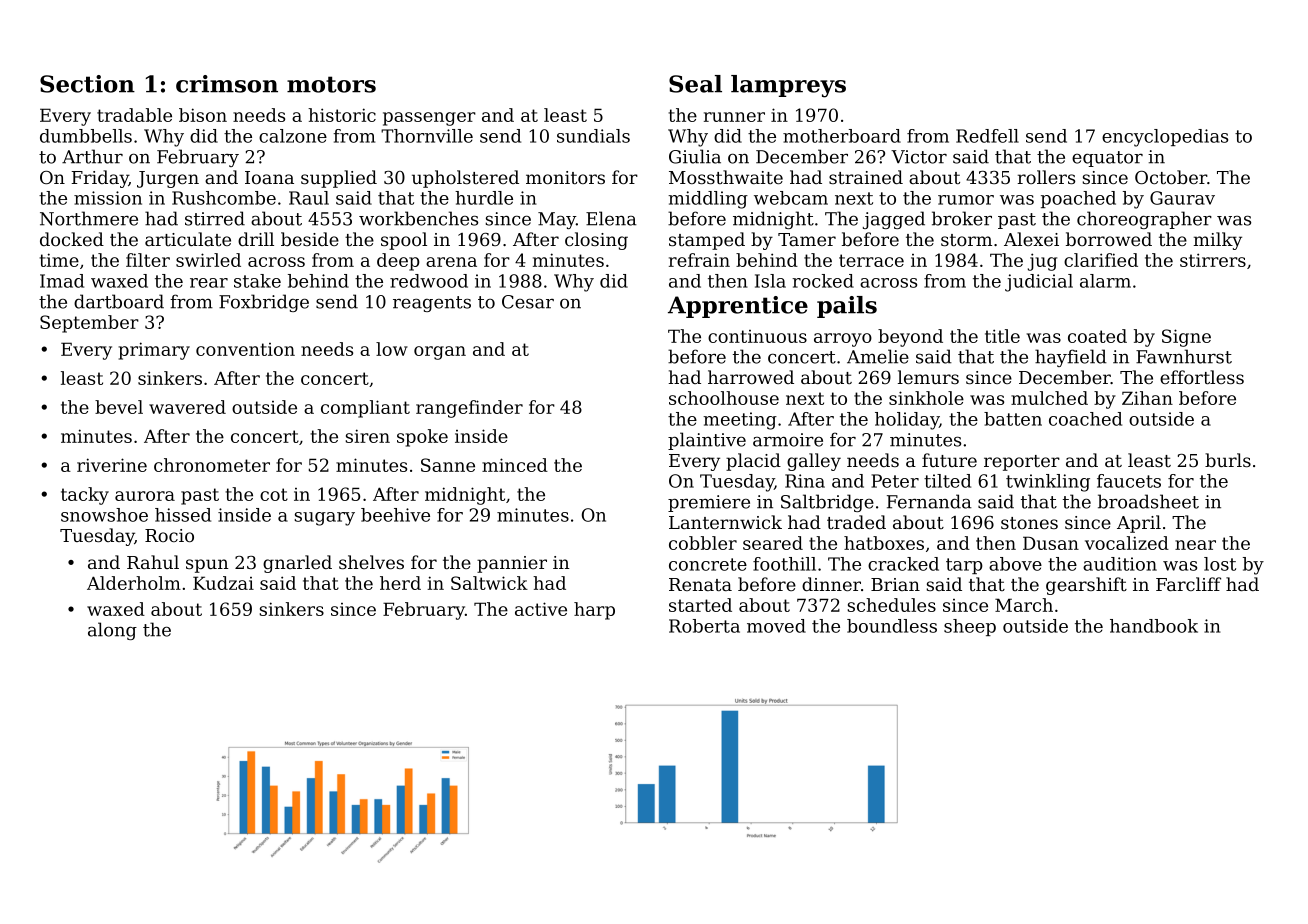 This screenshot has width=1308, height=924. Describe the element at coordinates (365, 409) in the screenshot. I see `compliant` at that location.
